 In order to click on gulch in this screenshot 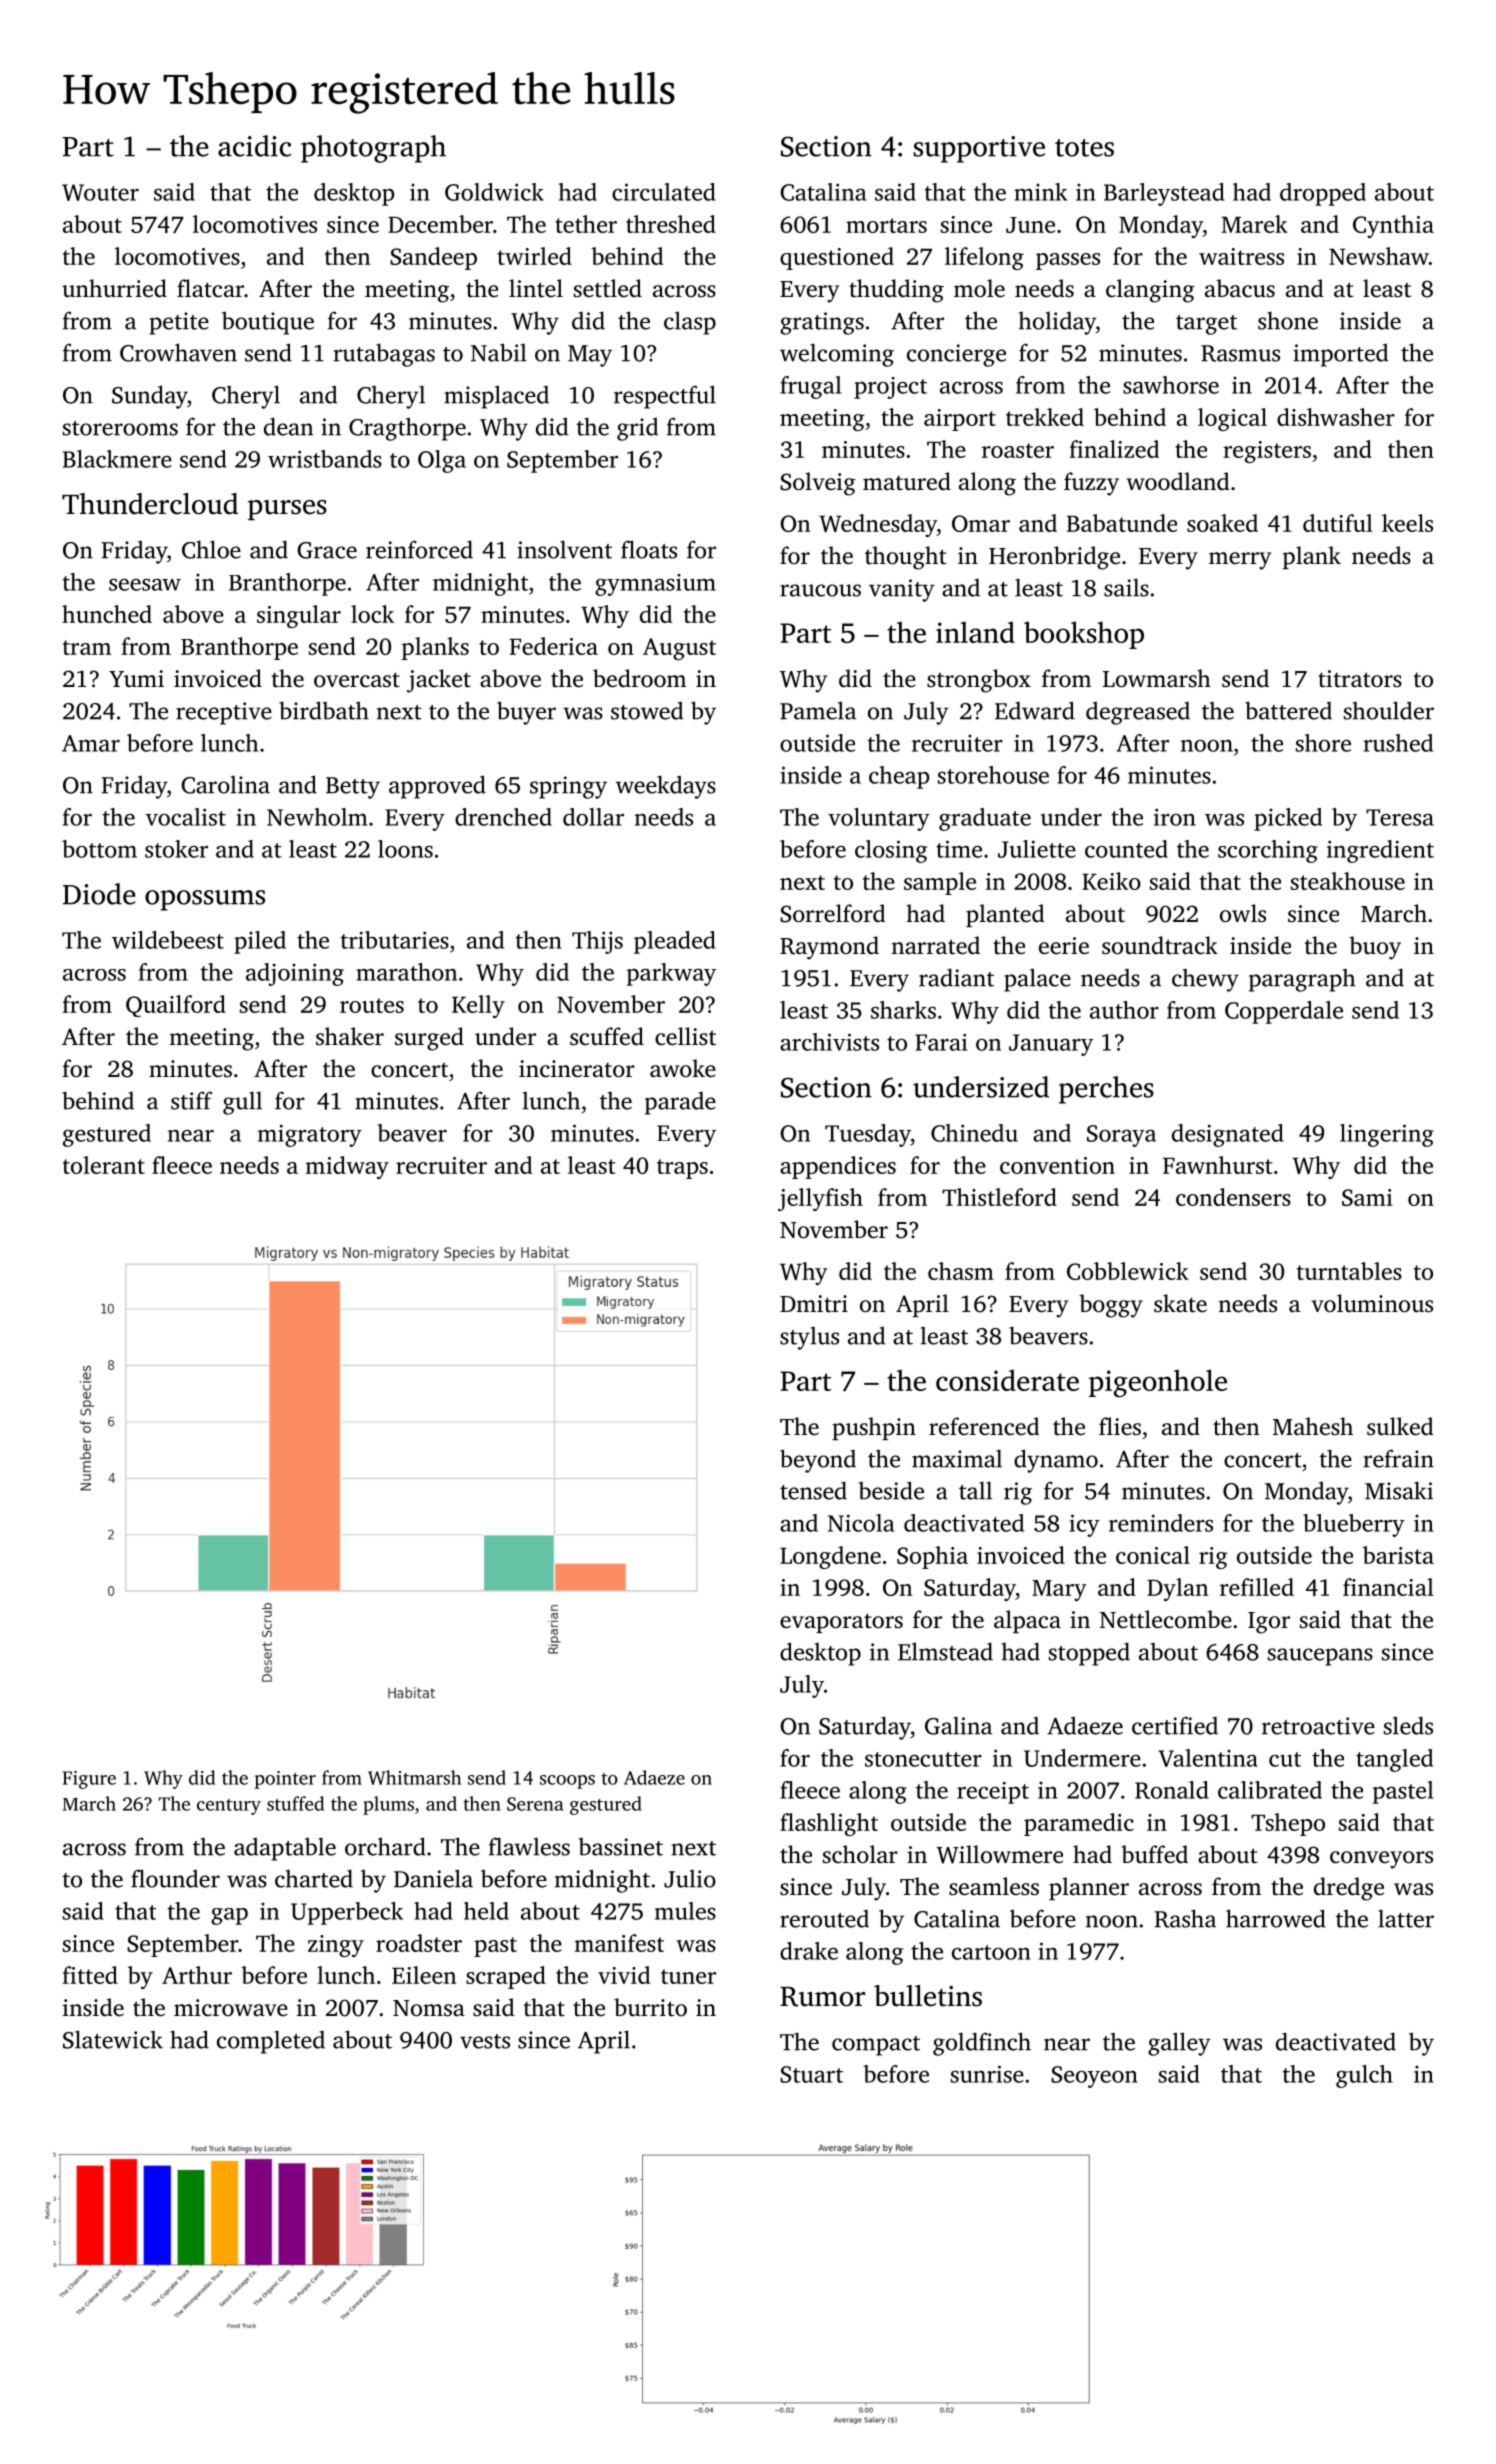, I will do `click(1364, 2076)`.
